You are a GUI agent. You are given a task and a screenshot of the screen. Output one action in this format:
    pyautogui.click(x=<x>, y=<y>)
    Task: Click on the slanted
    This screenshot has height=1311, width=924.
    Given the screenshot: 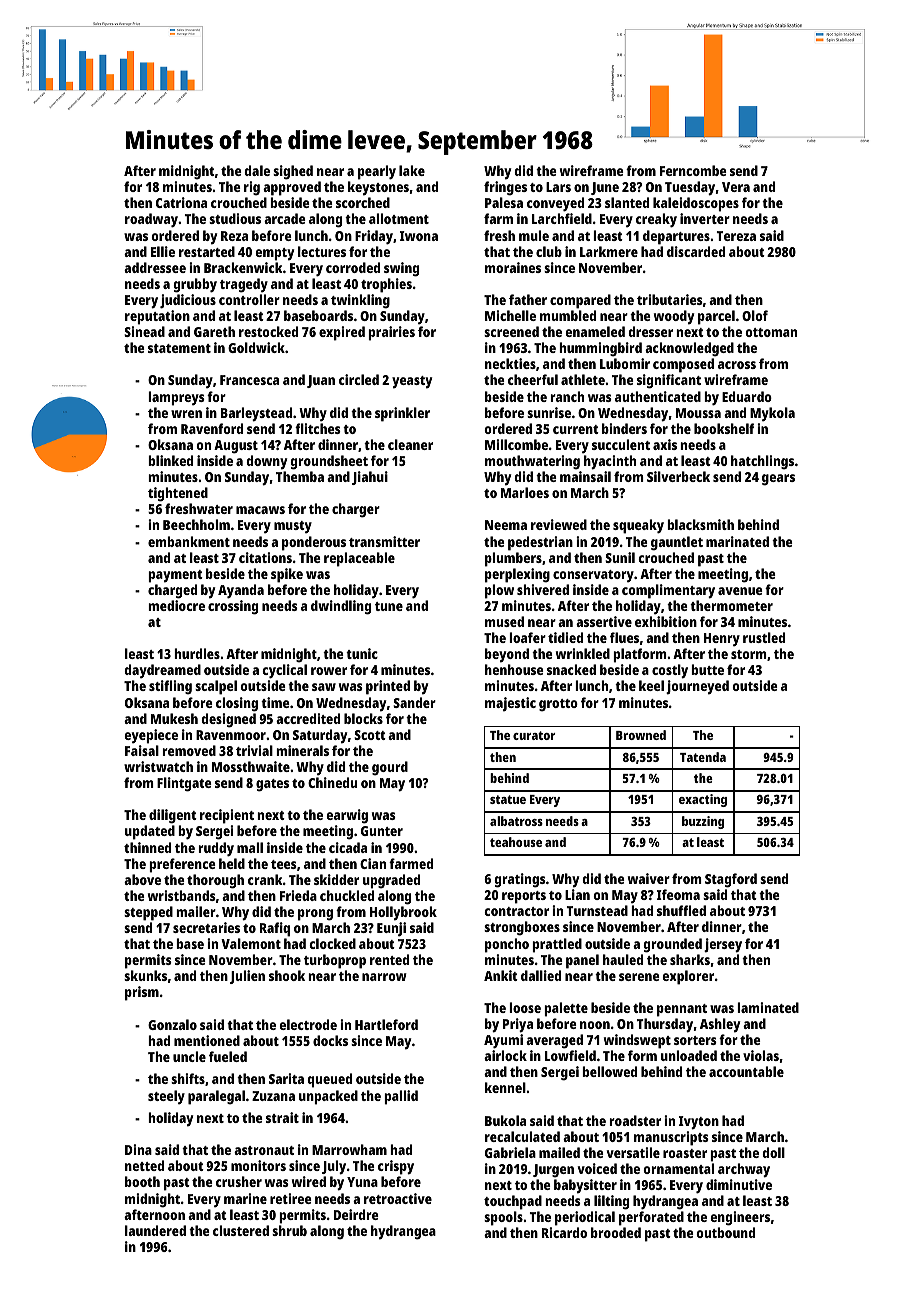 What is the action you would take?
    pyautogui.click(x=627, y=202)
